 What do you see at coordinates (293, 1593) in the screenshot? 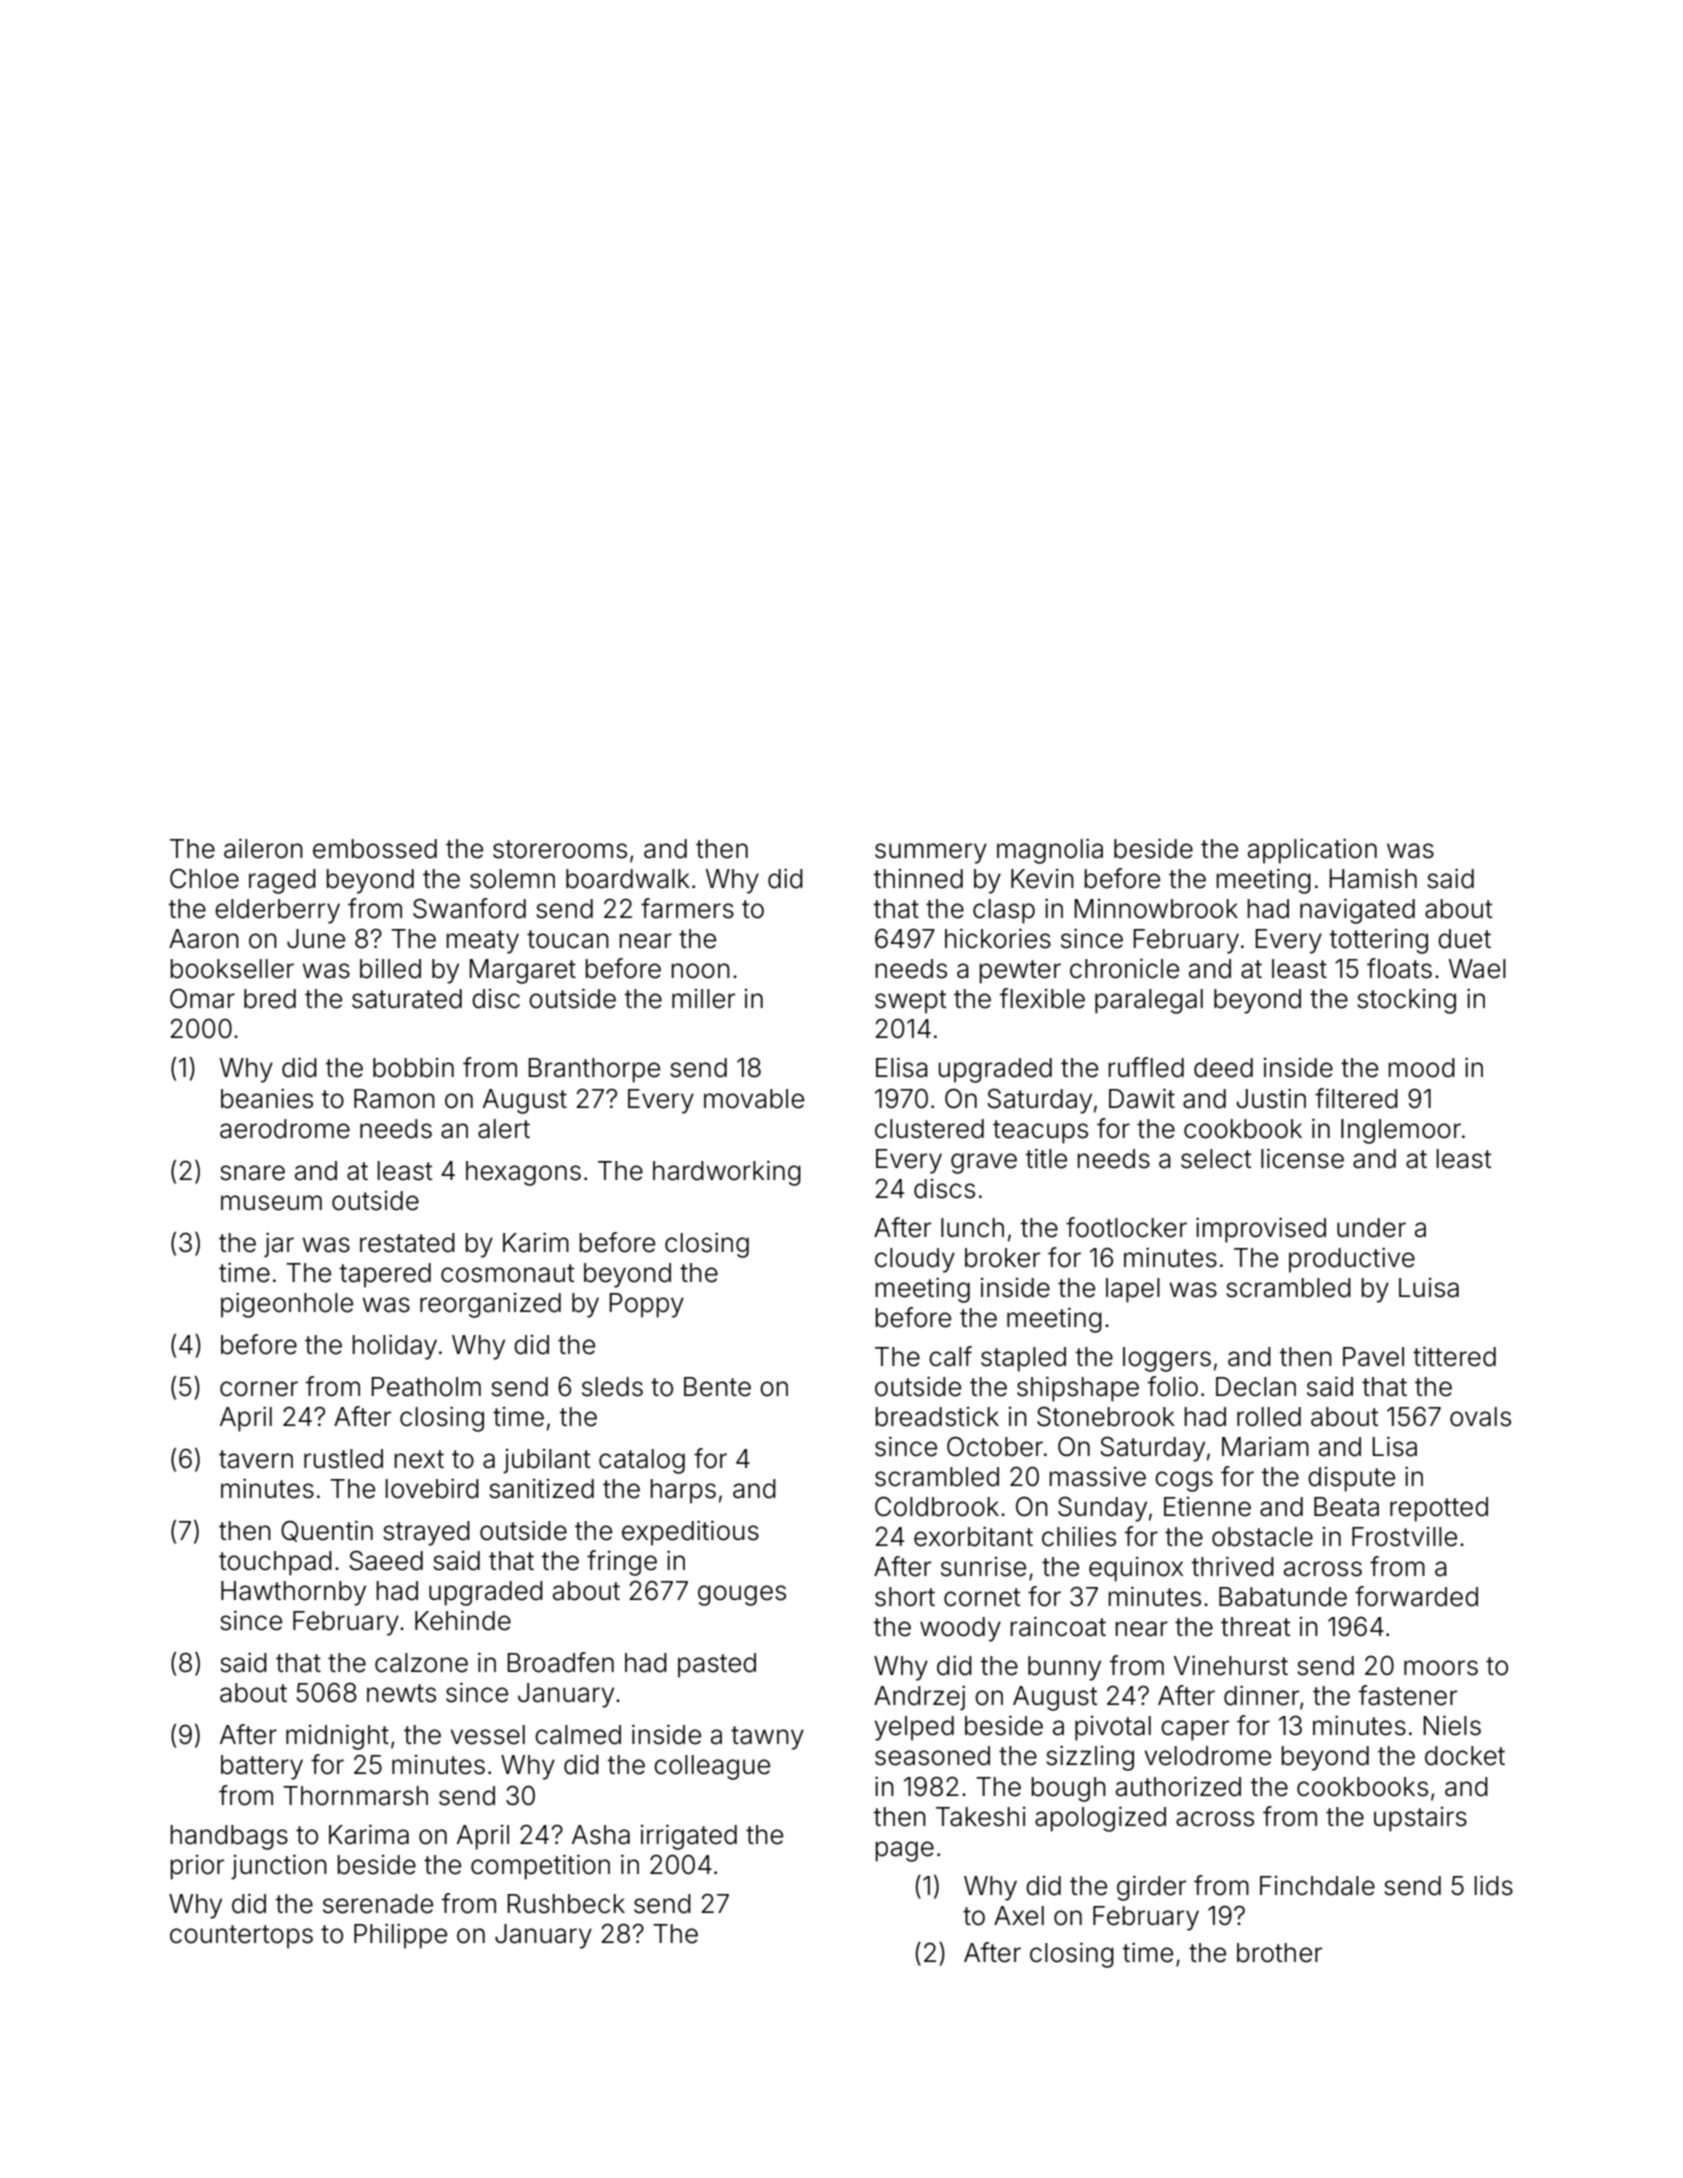
I see `Hawthornby` at bounding box center [293, 1593].
